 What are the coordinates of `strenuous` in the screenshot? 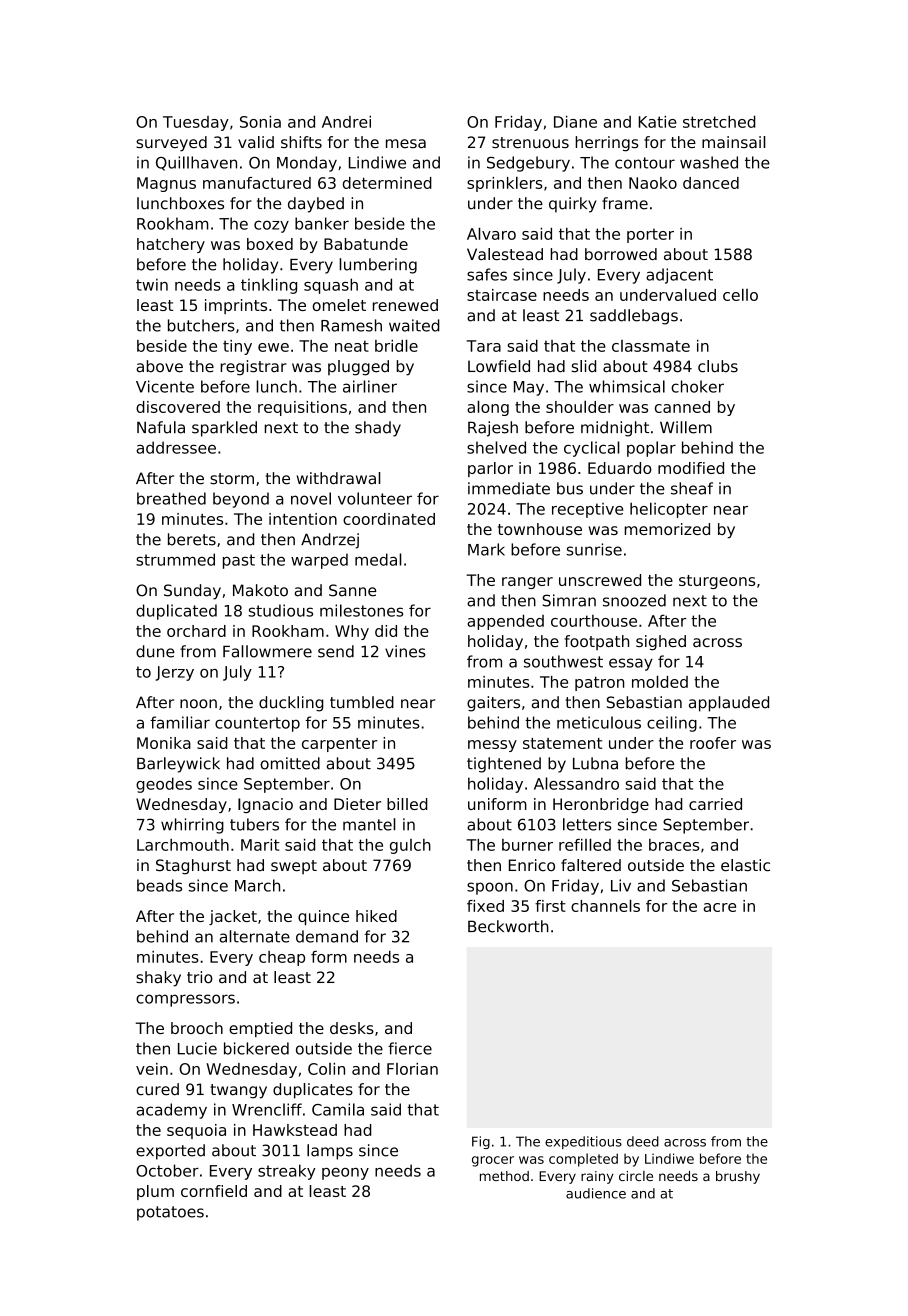 It's located at (530, 142).
